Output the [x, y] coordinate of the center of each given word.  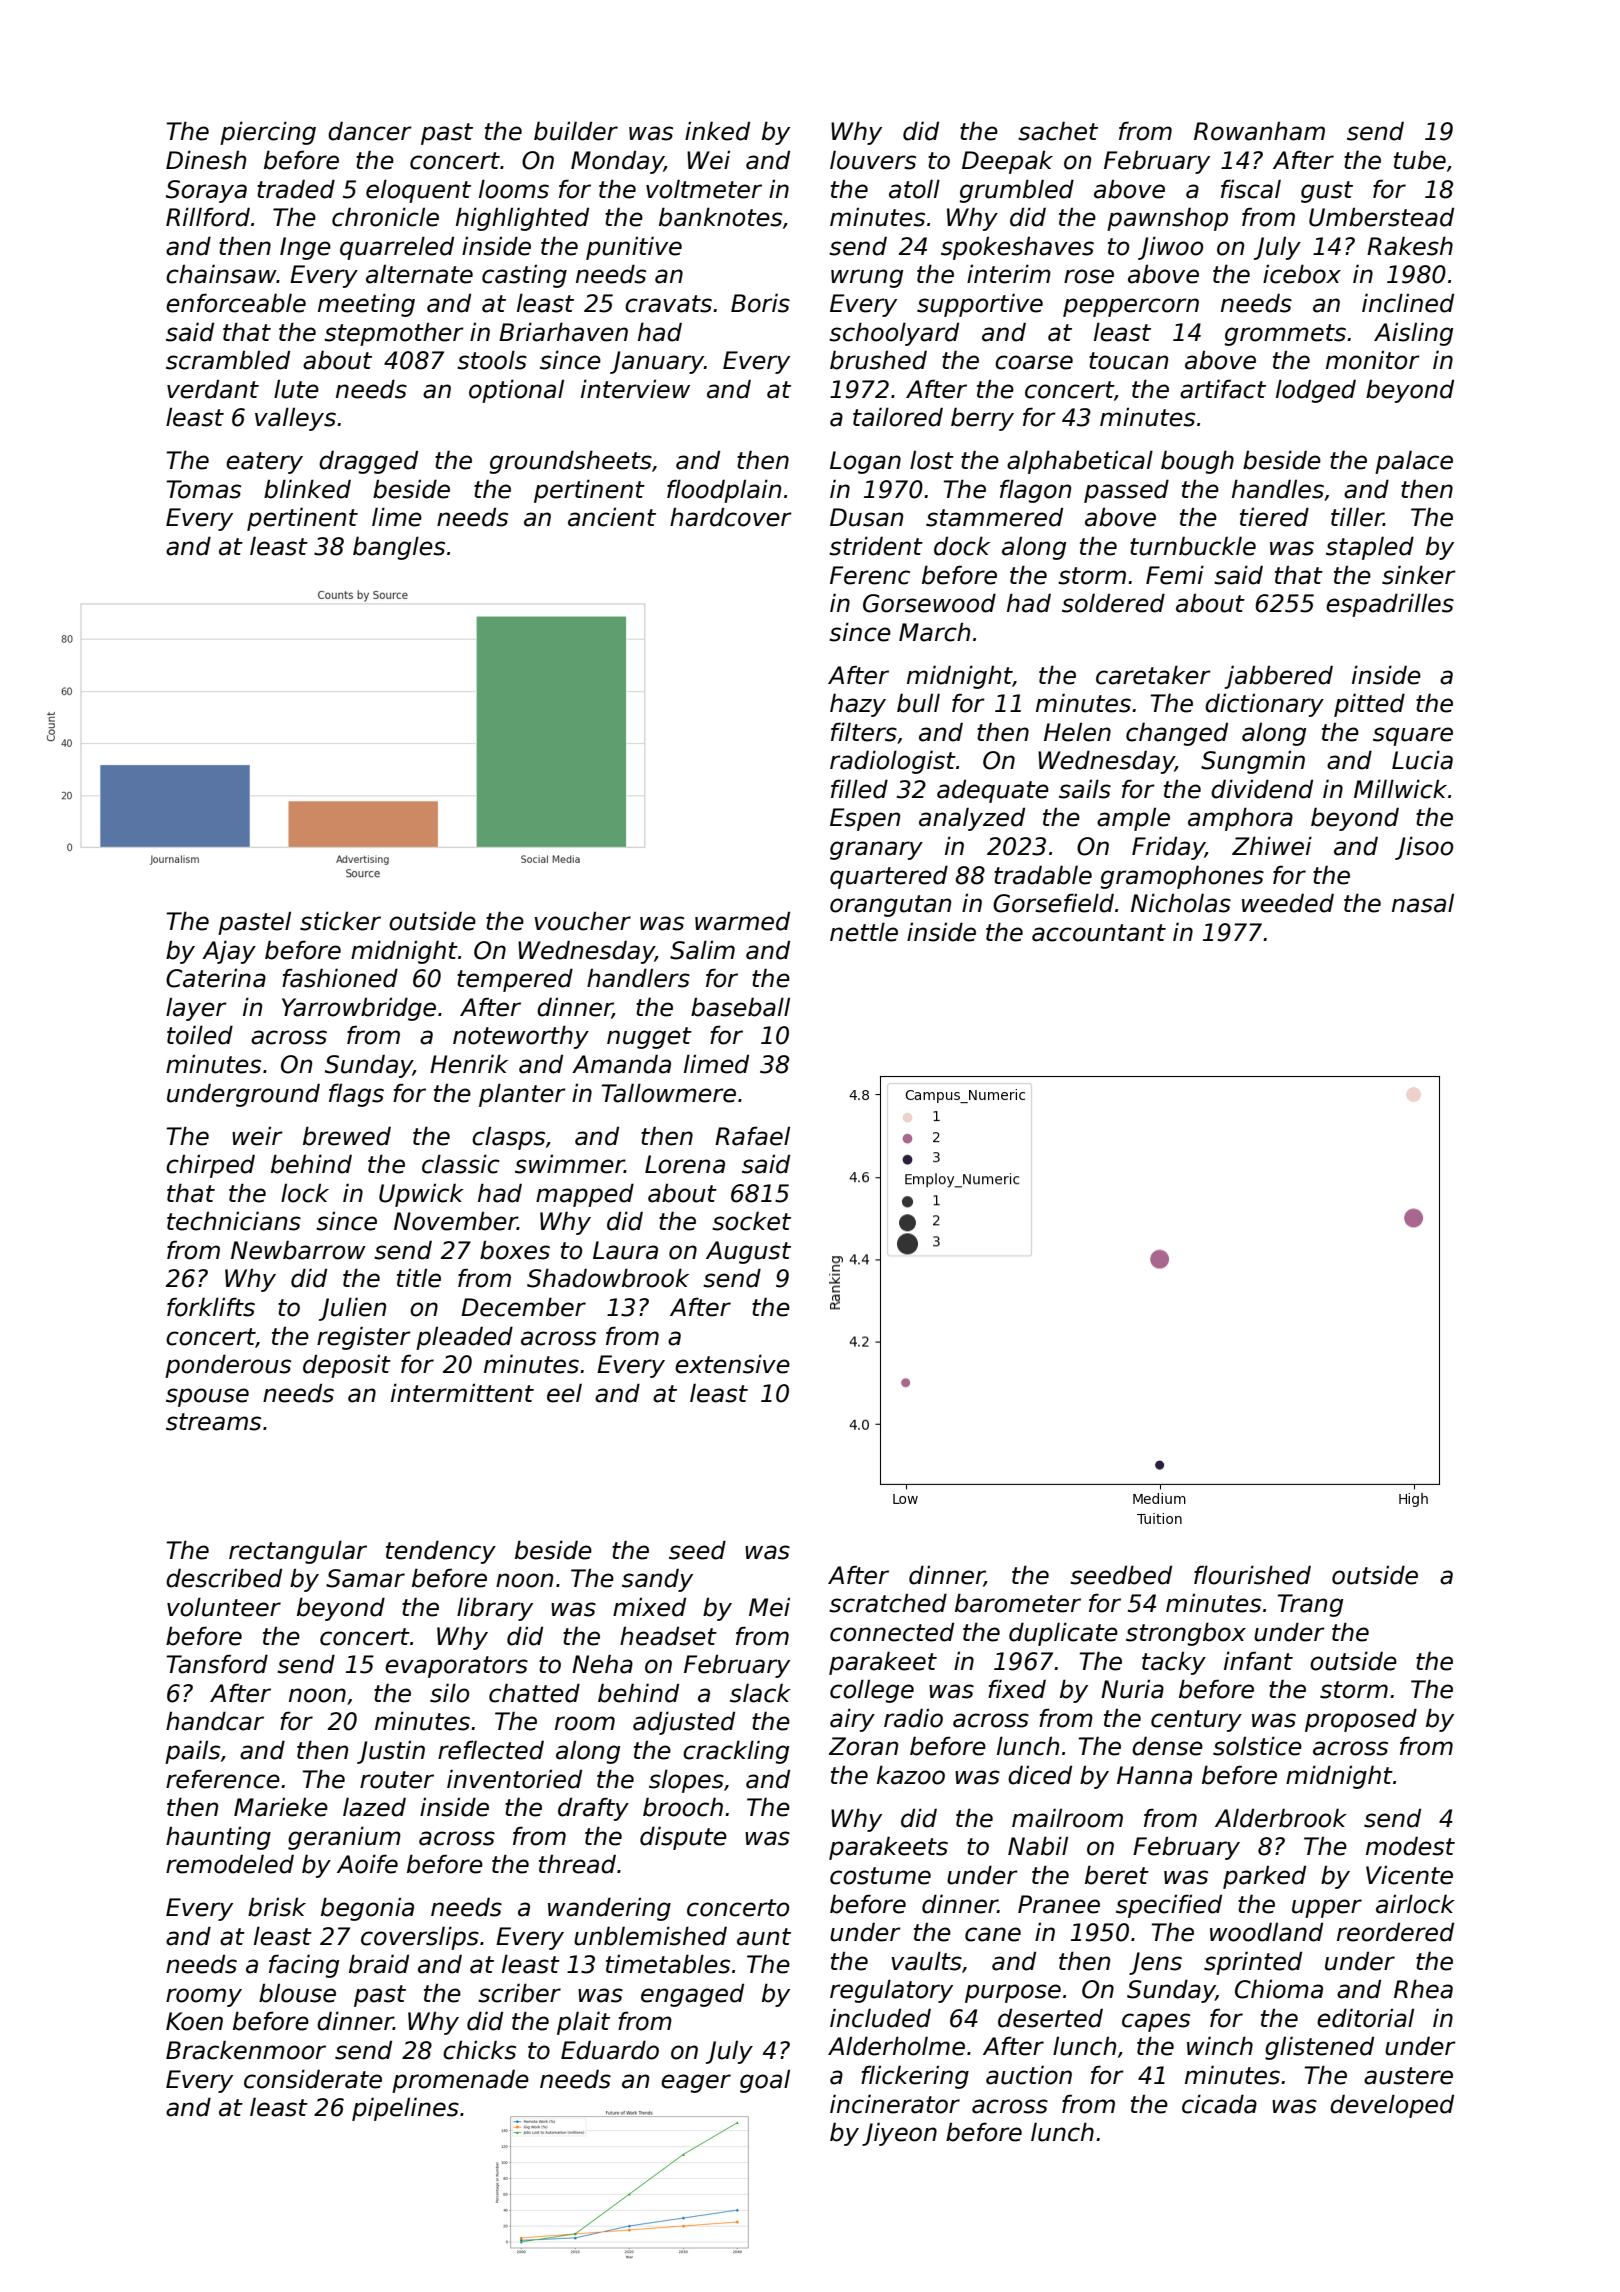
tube [1420, 160]
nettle [864, 932]
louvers [873, 160]
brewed [347, 1136]
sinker [1419, 575]
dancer [370, 131]
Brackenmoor [246, 2050]
